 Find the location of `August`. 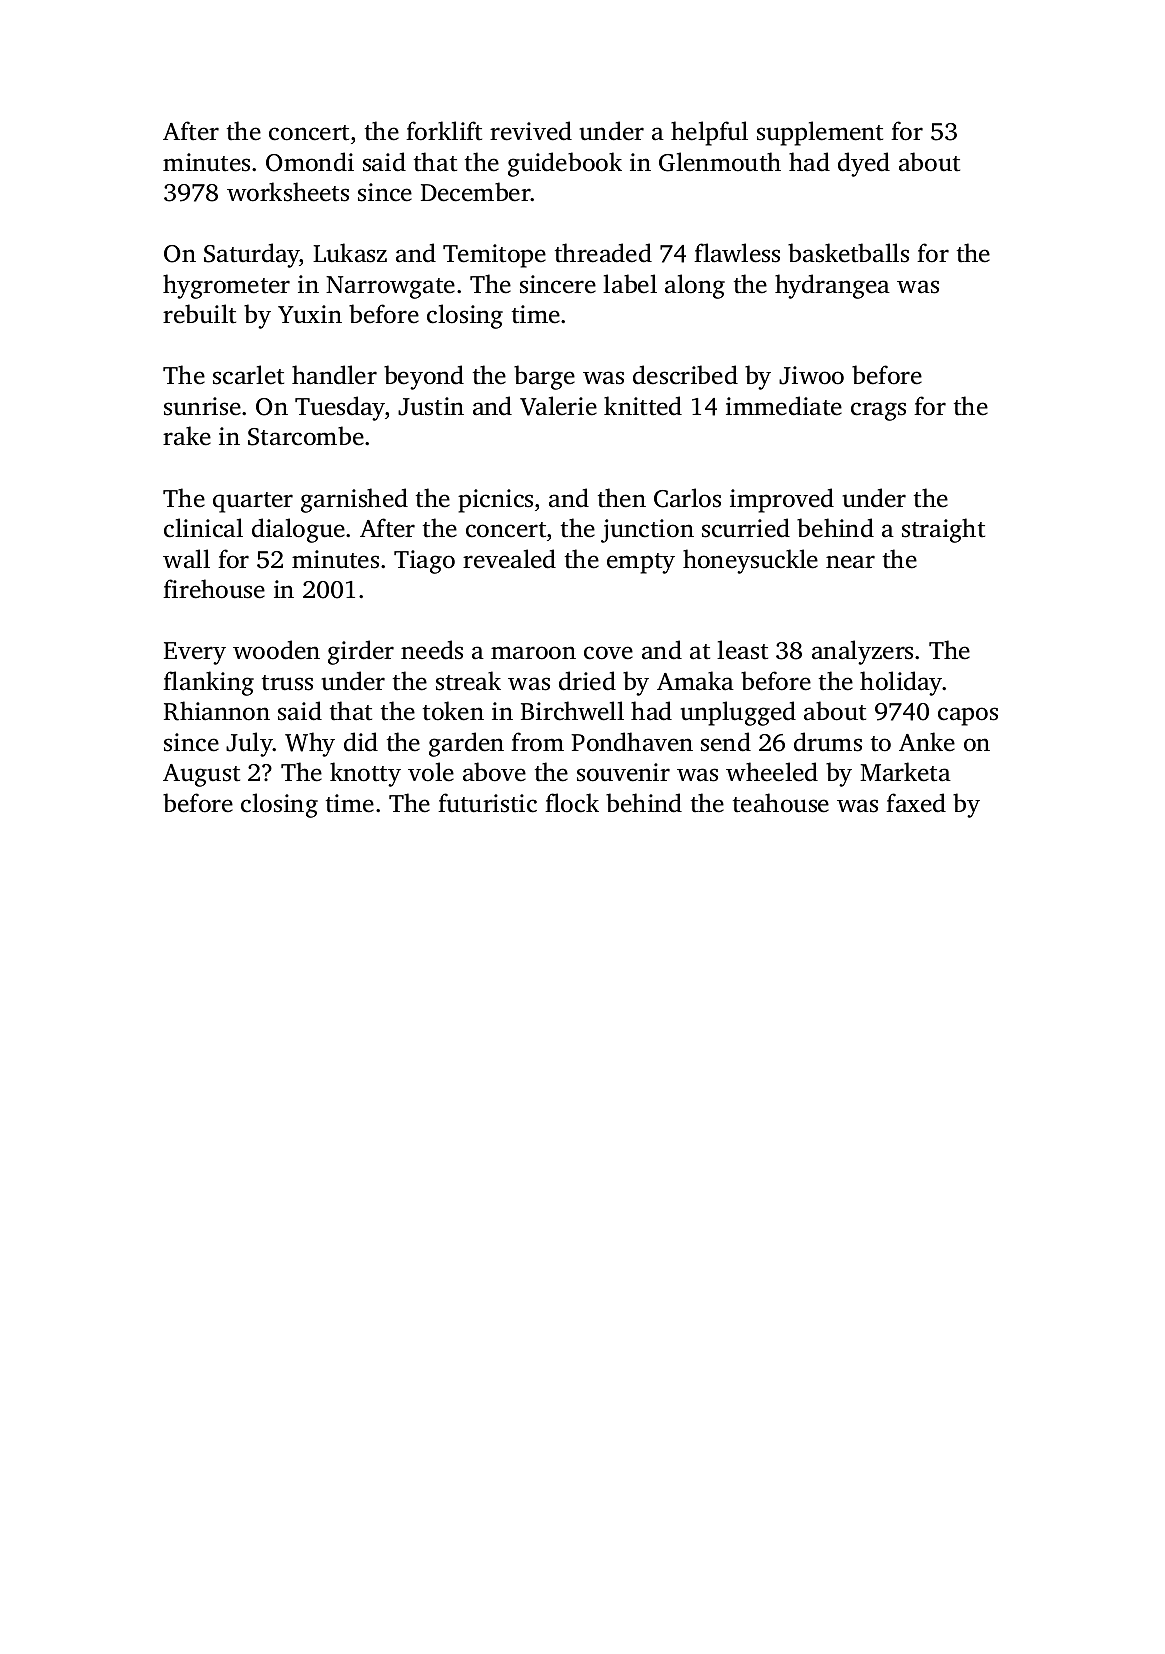

August is located at coordinates (201, 775).
